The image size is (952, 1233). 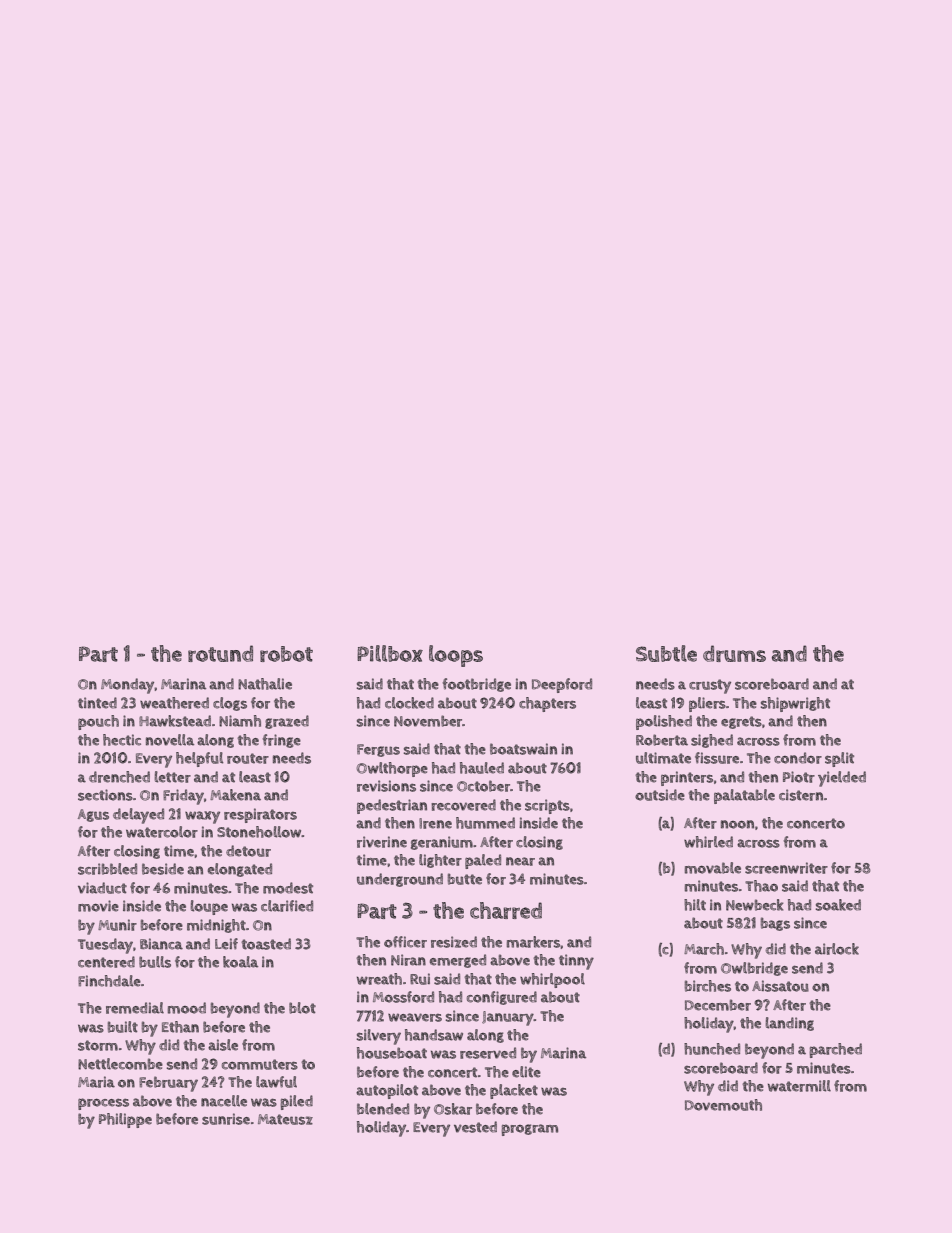 I want to click on Niran, so click(x=408, y=960).
